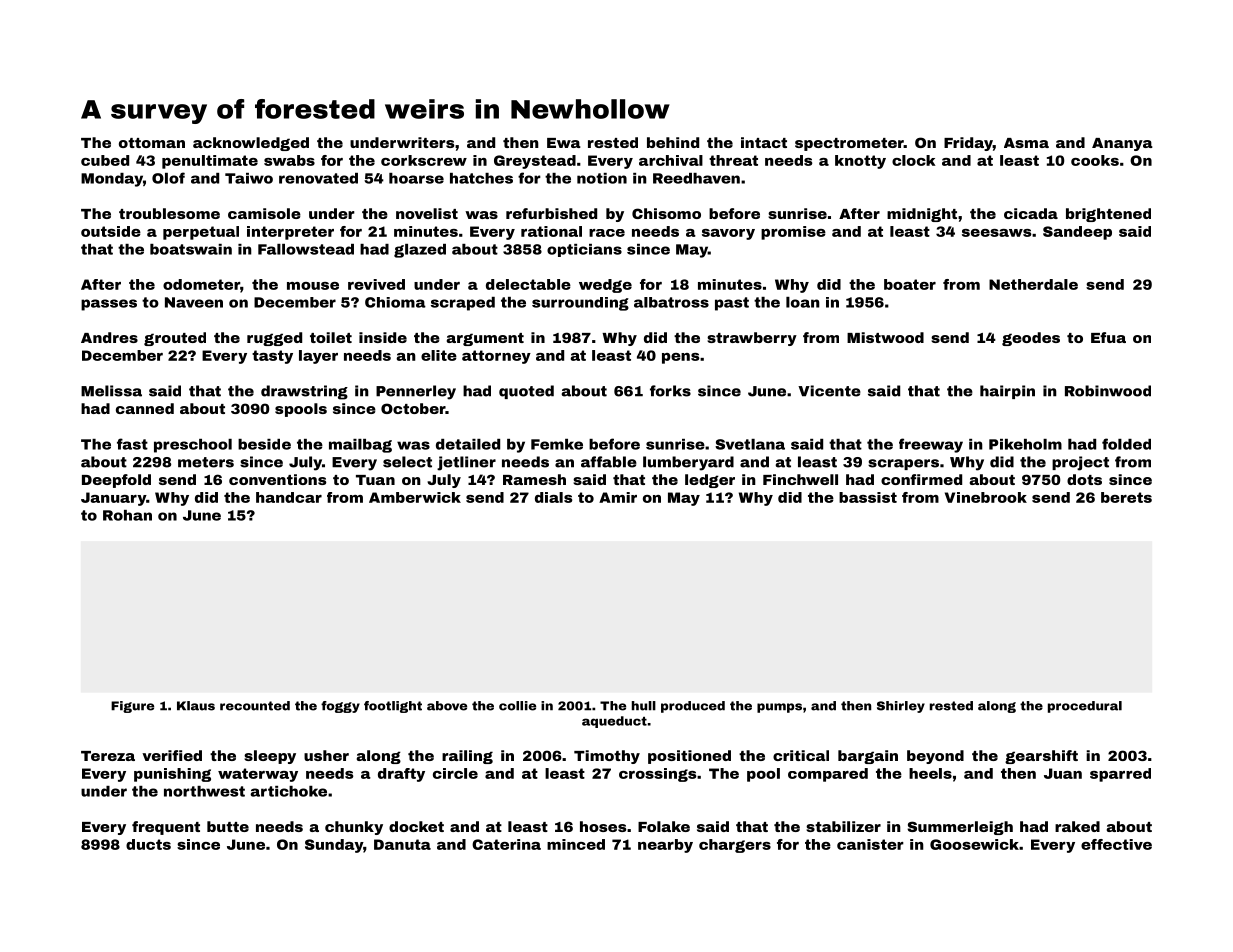 Image resolution: width=1233 pixels, height=952 pixels. What do you see at coordinates (986, 497) in the document?
I see `Vinebrook` at bounding box center [986, 497].
